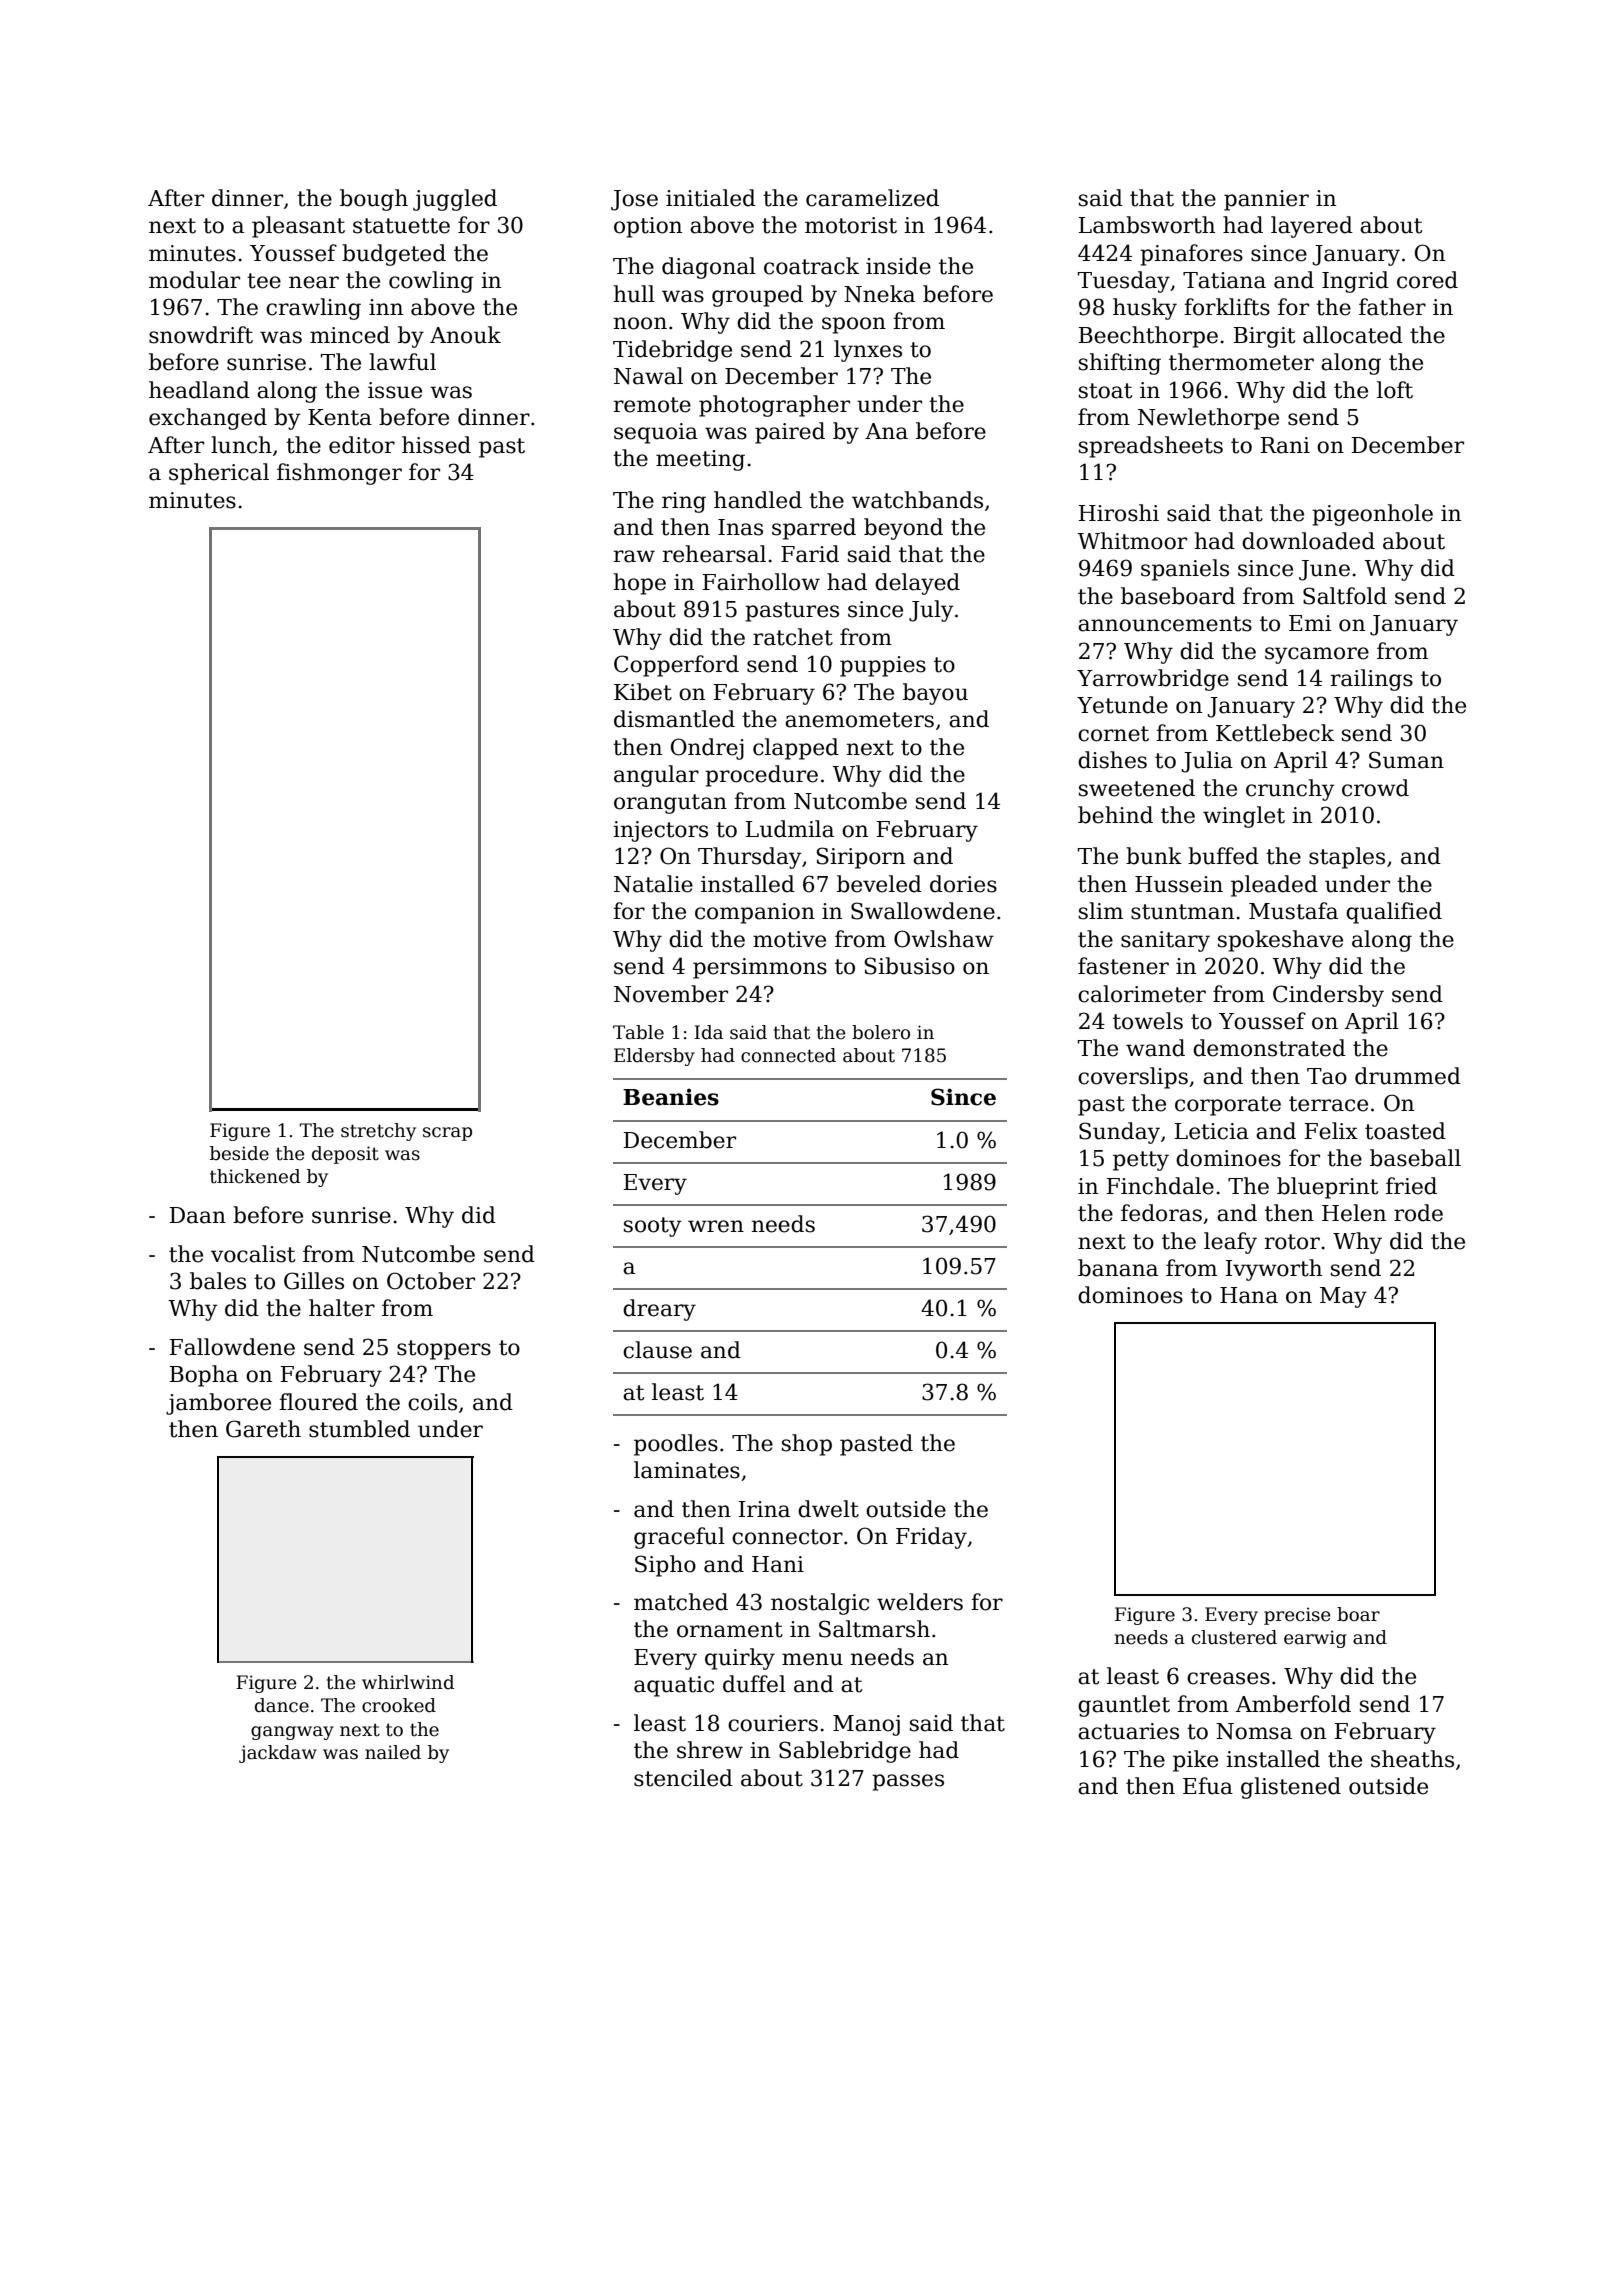 The height and width of the page is (2292, 1620). Describe the element at coordinates (219, 474) in the page. I see `spherical` at that location.
